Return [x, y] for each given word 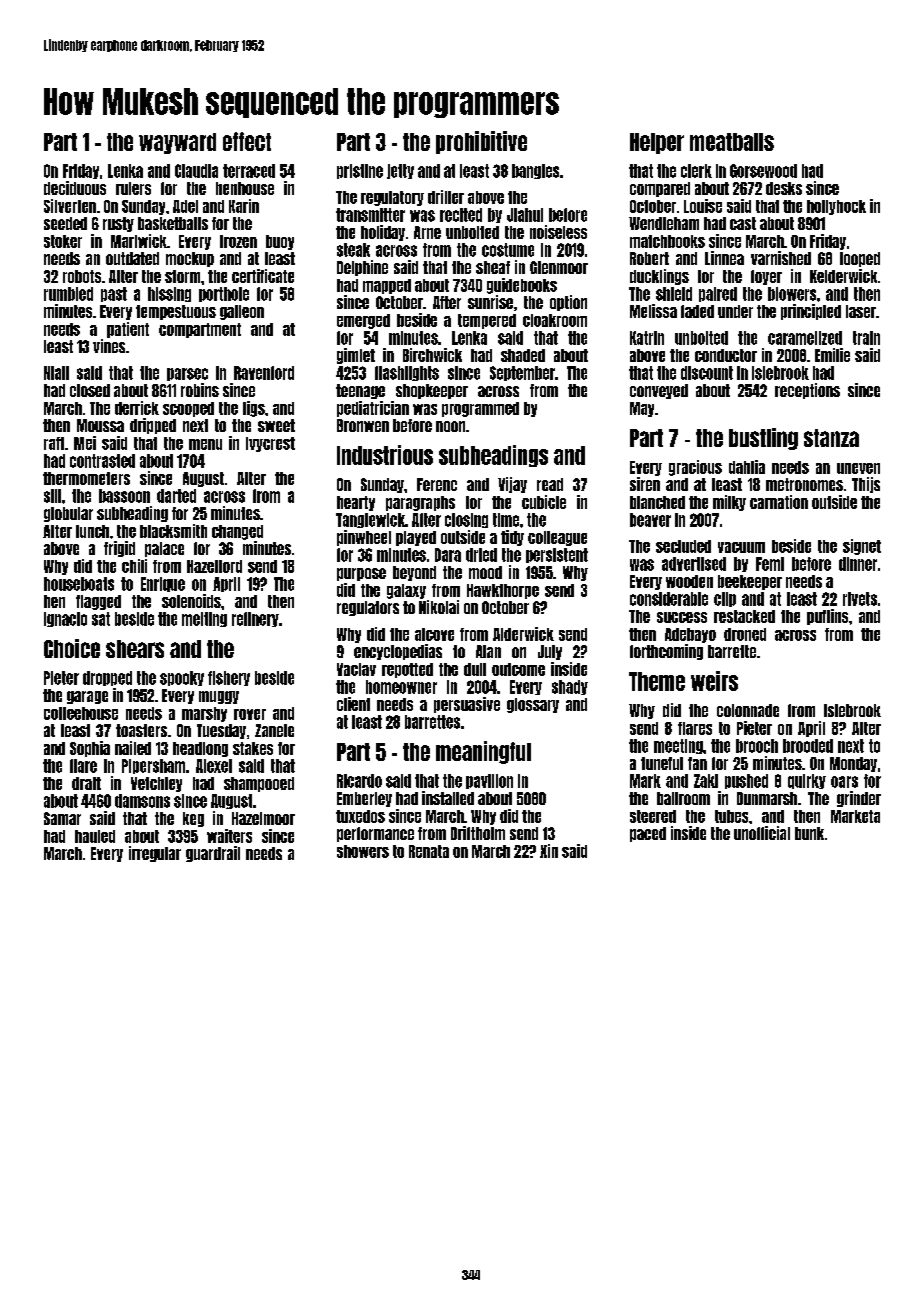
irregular [155, 854]
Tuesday [221, 731]
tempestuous [176, 312]
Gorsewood [763, 171]
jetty [400, 171]
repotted [407, 670]
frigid [119, 549]
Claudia [196, 171]
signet [862, 547]
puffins [827, 617]
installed [448, 798]
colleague [557, 538]
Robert [649, 258]
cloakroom [555, 320]
